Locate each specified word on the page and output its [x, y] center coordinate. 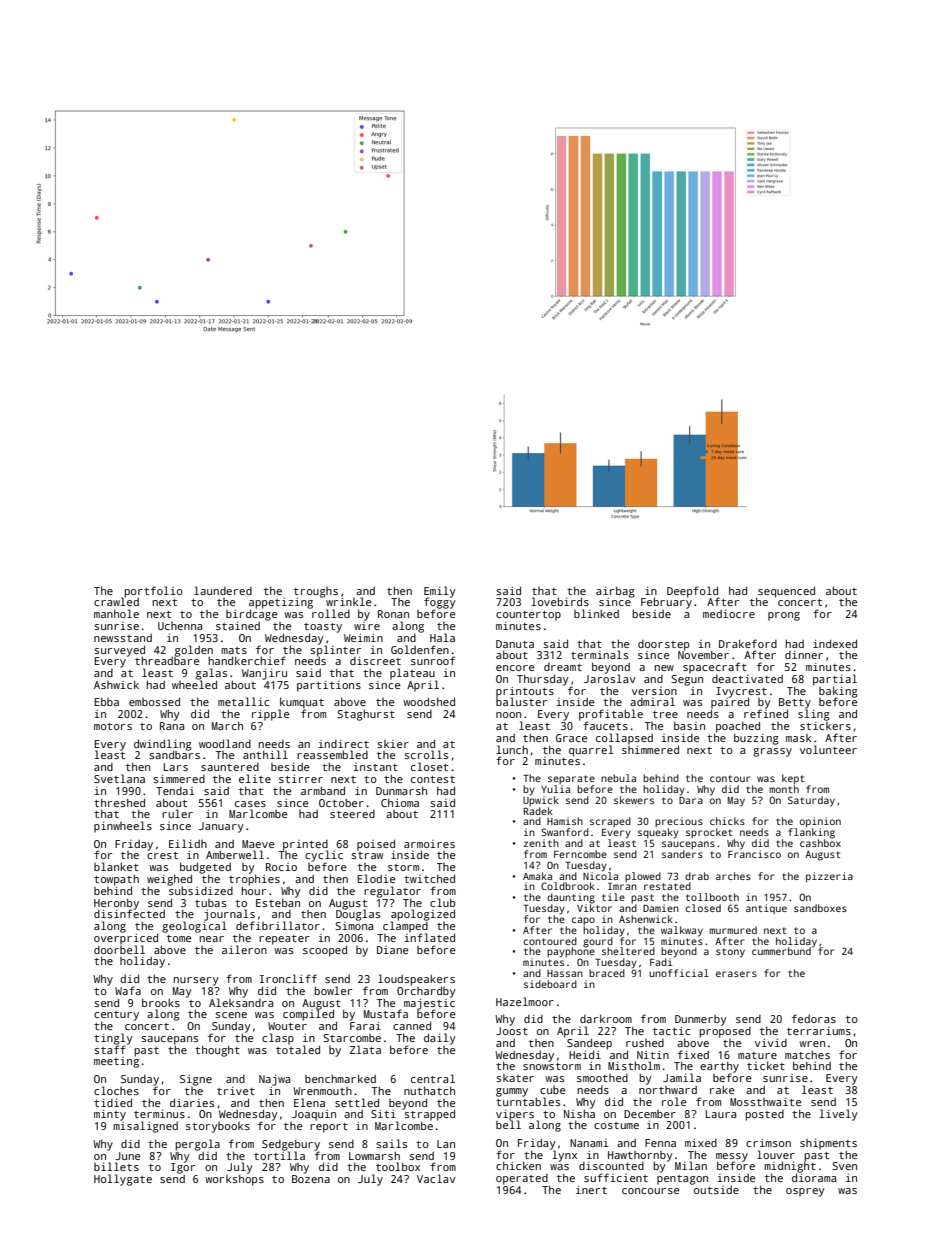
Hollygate [123, 1180]
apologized [423, 915]
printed [305, 845]
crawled [116, 602]
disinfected [129, 914]
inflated [430, 937]
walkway [682, 931]
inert [591, 1190]
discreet [375, 661]
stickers [825, 726]
